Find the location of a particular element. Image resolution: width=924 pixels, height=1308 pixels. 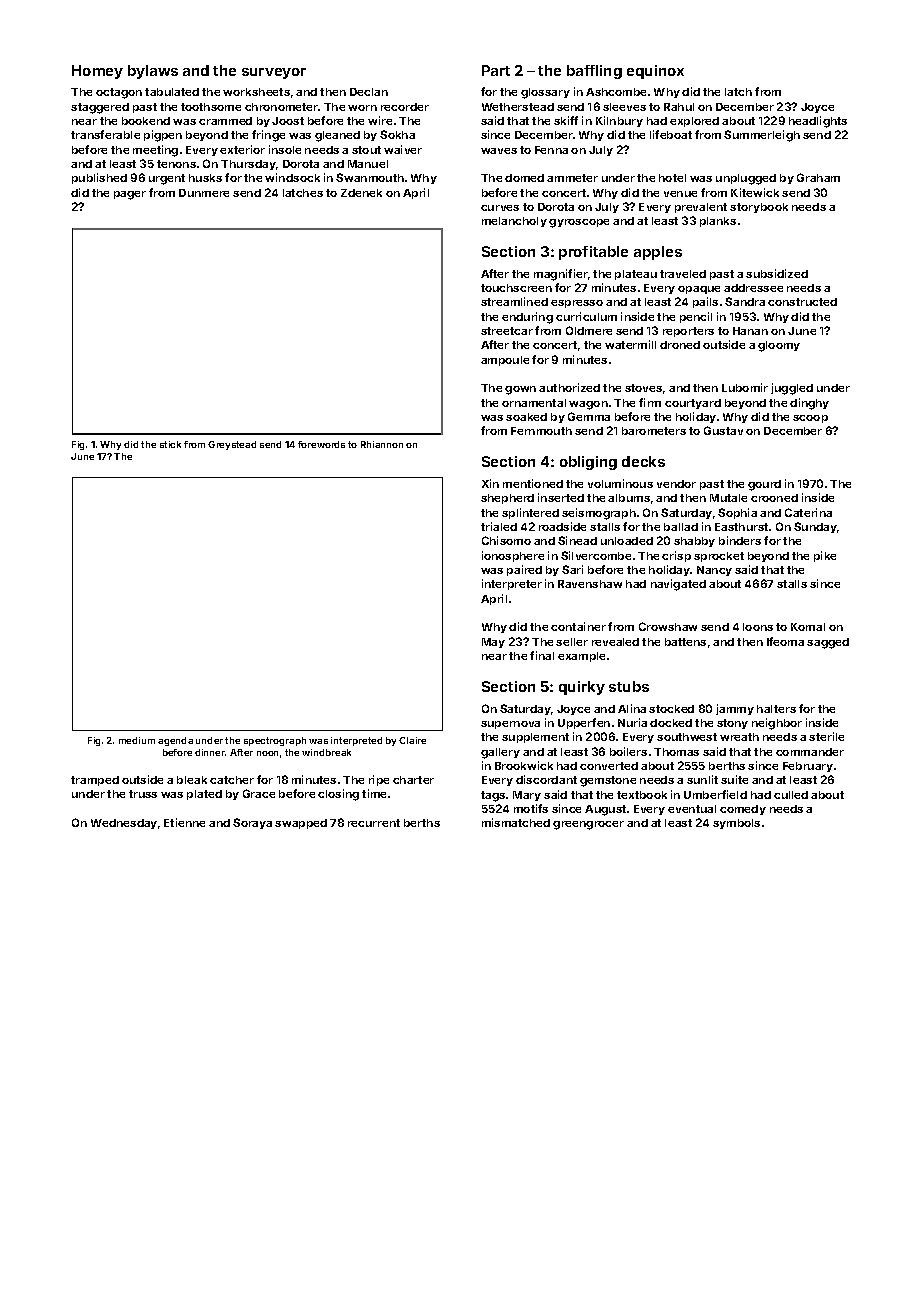

recurrent is located at coordinates (374, 823).
